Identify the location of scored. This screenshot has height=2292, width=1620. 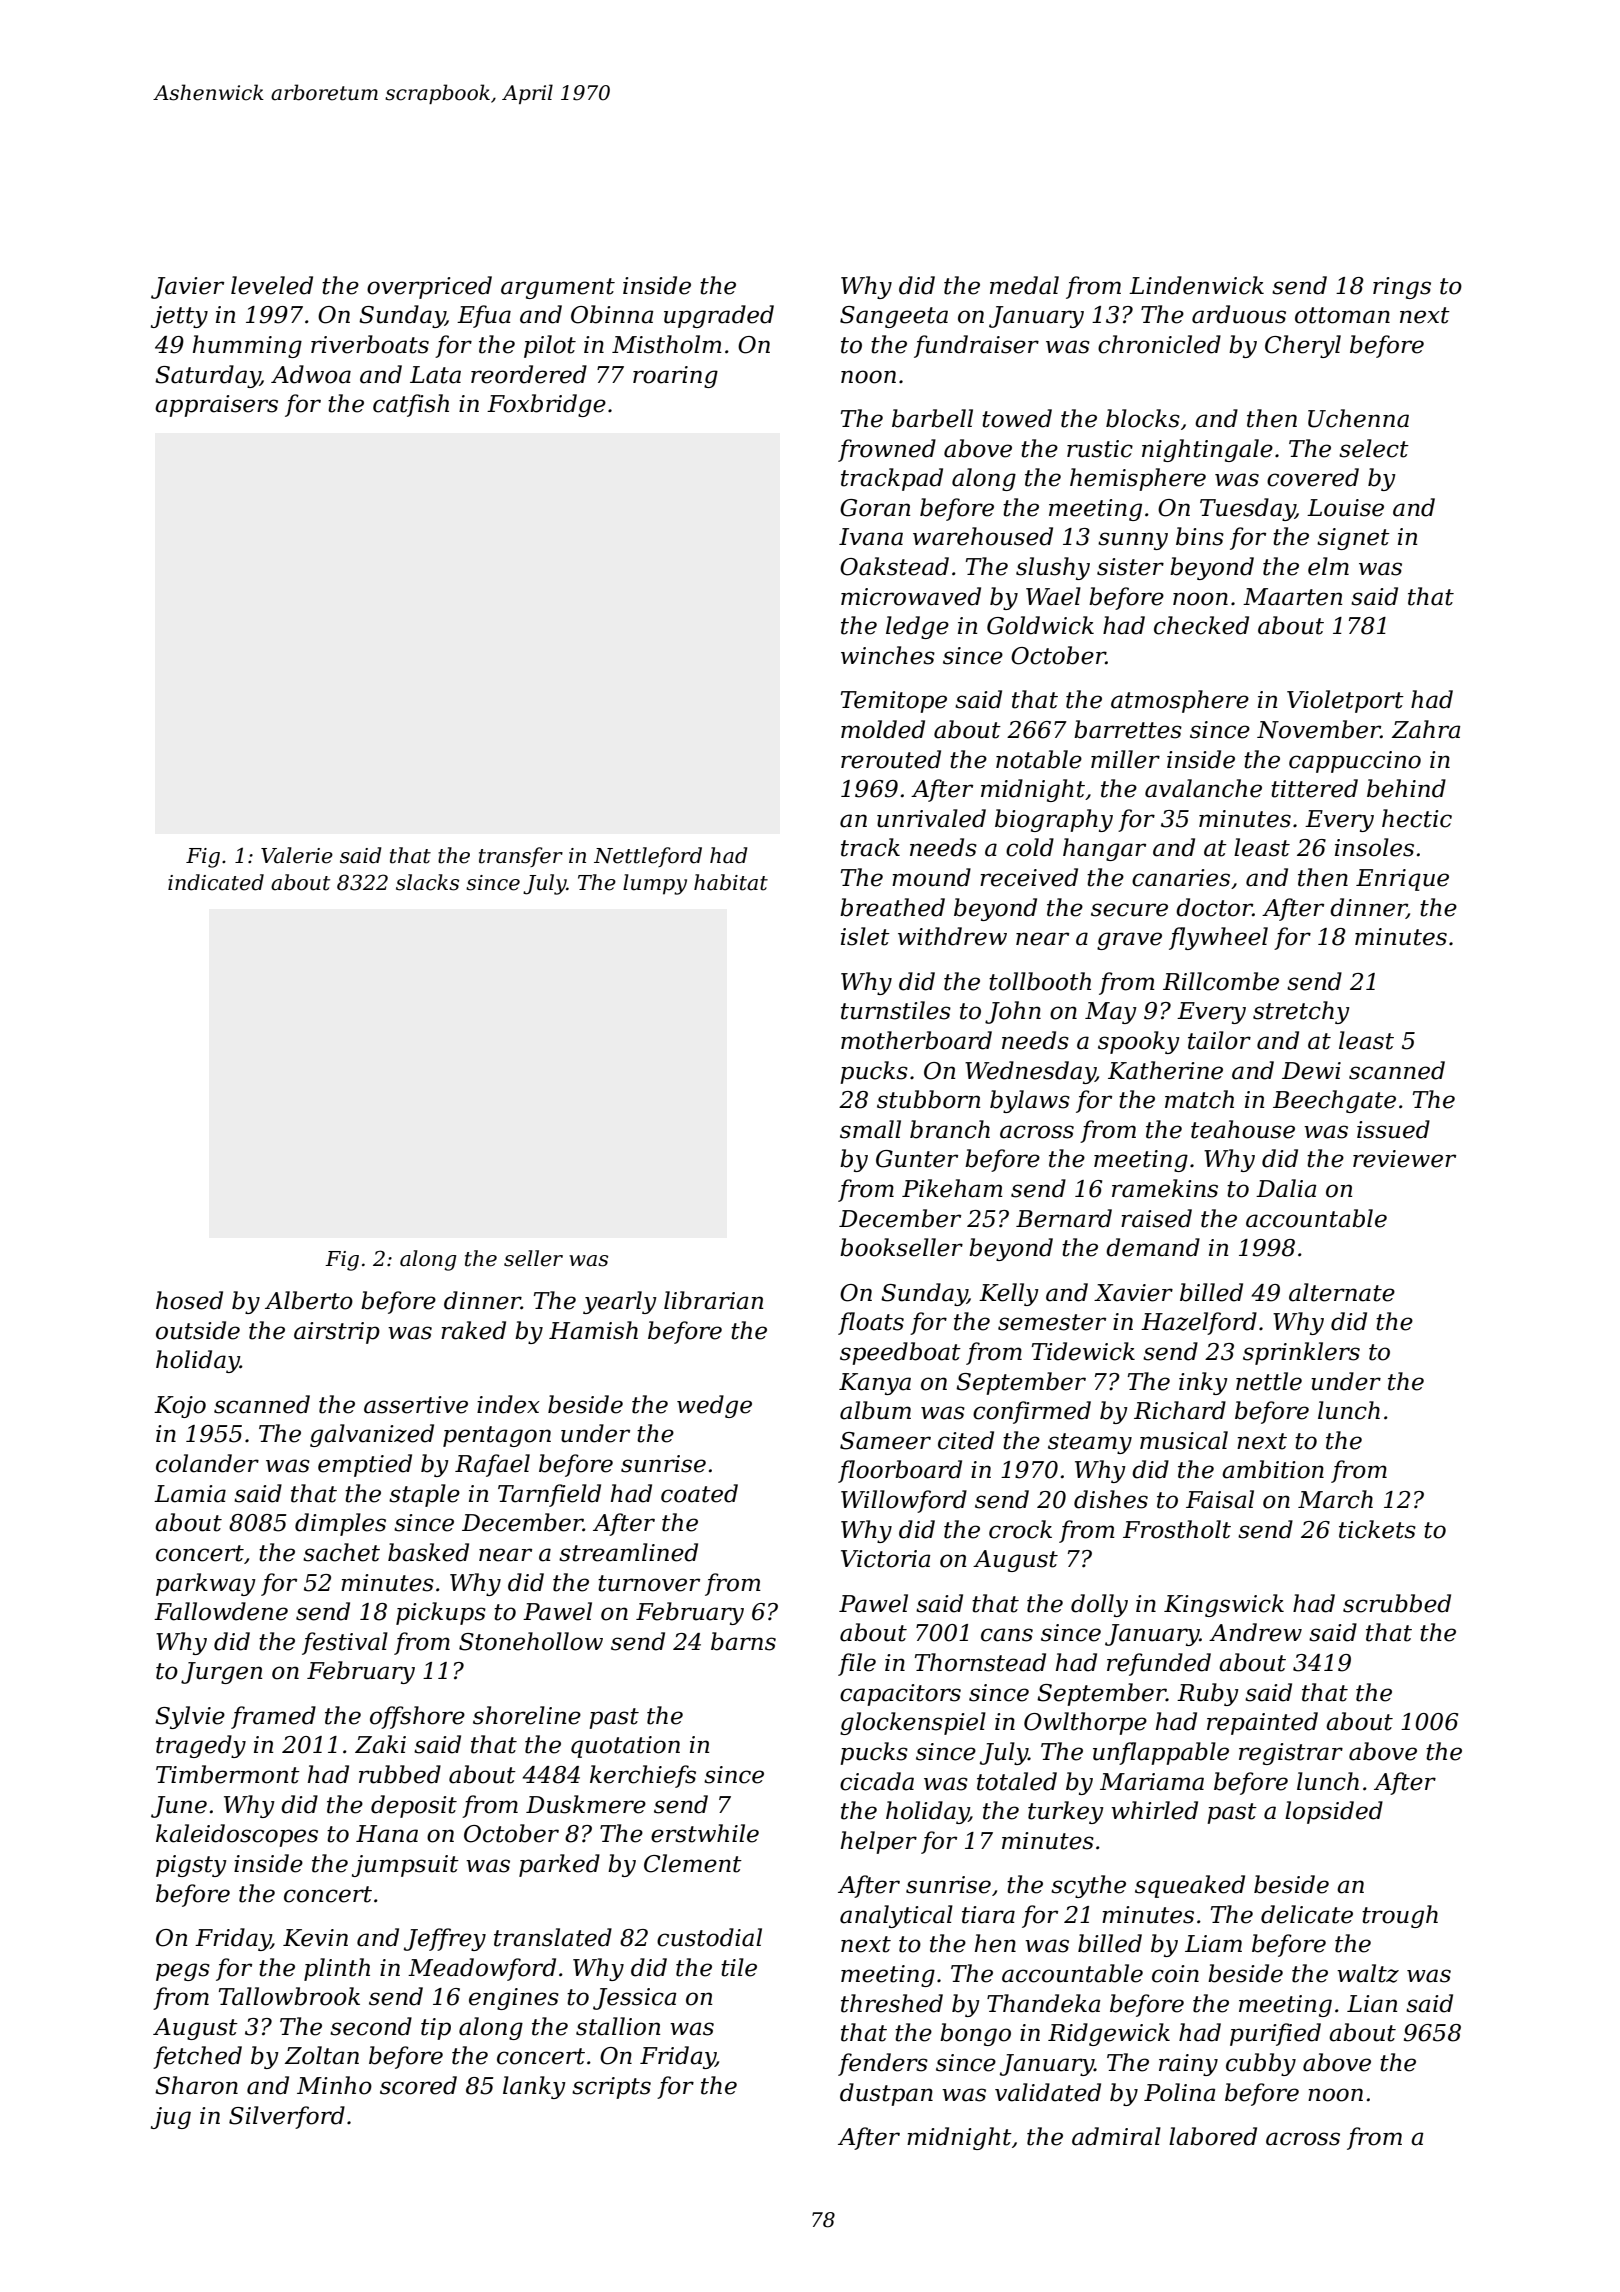
(418, 2085).
